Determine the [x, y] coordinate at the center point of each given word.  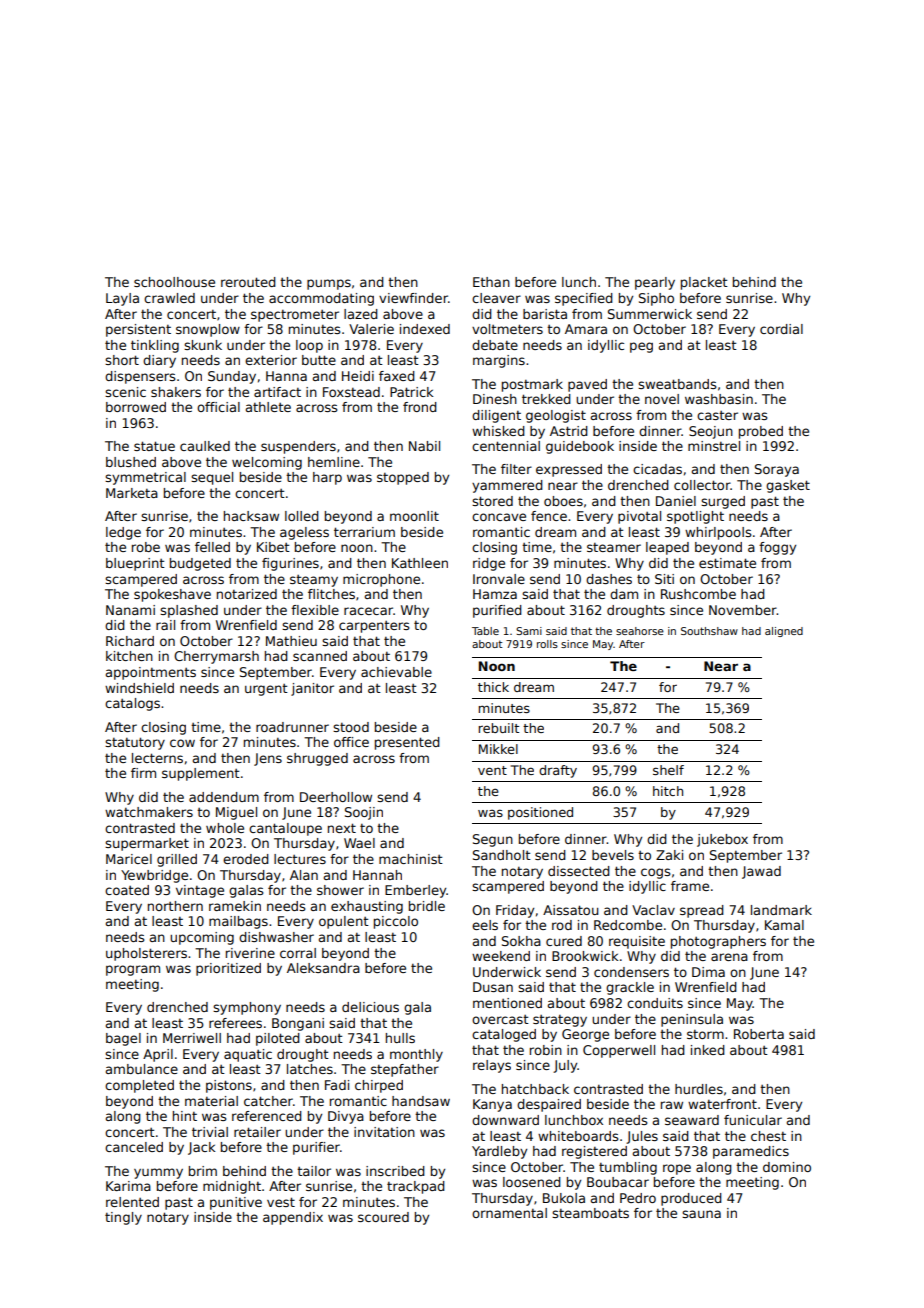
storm [705, 1034]
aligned [784, 632]
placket [704, 283]
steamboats [590, 1213]
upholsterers [146, 954]
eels [485, 925]
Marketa [132, 493]
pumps [329, 284]
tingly [123, 1218]
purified [497, 611]
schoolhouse [174, 282]
